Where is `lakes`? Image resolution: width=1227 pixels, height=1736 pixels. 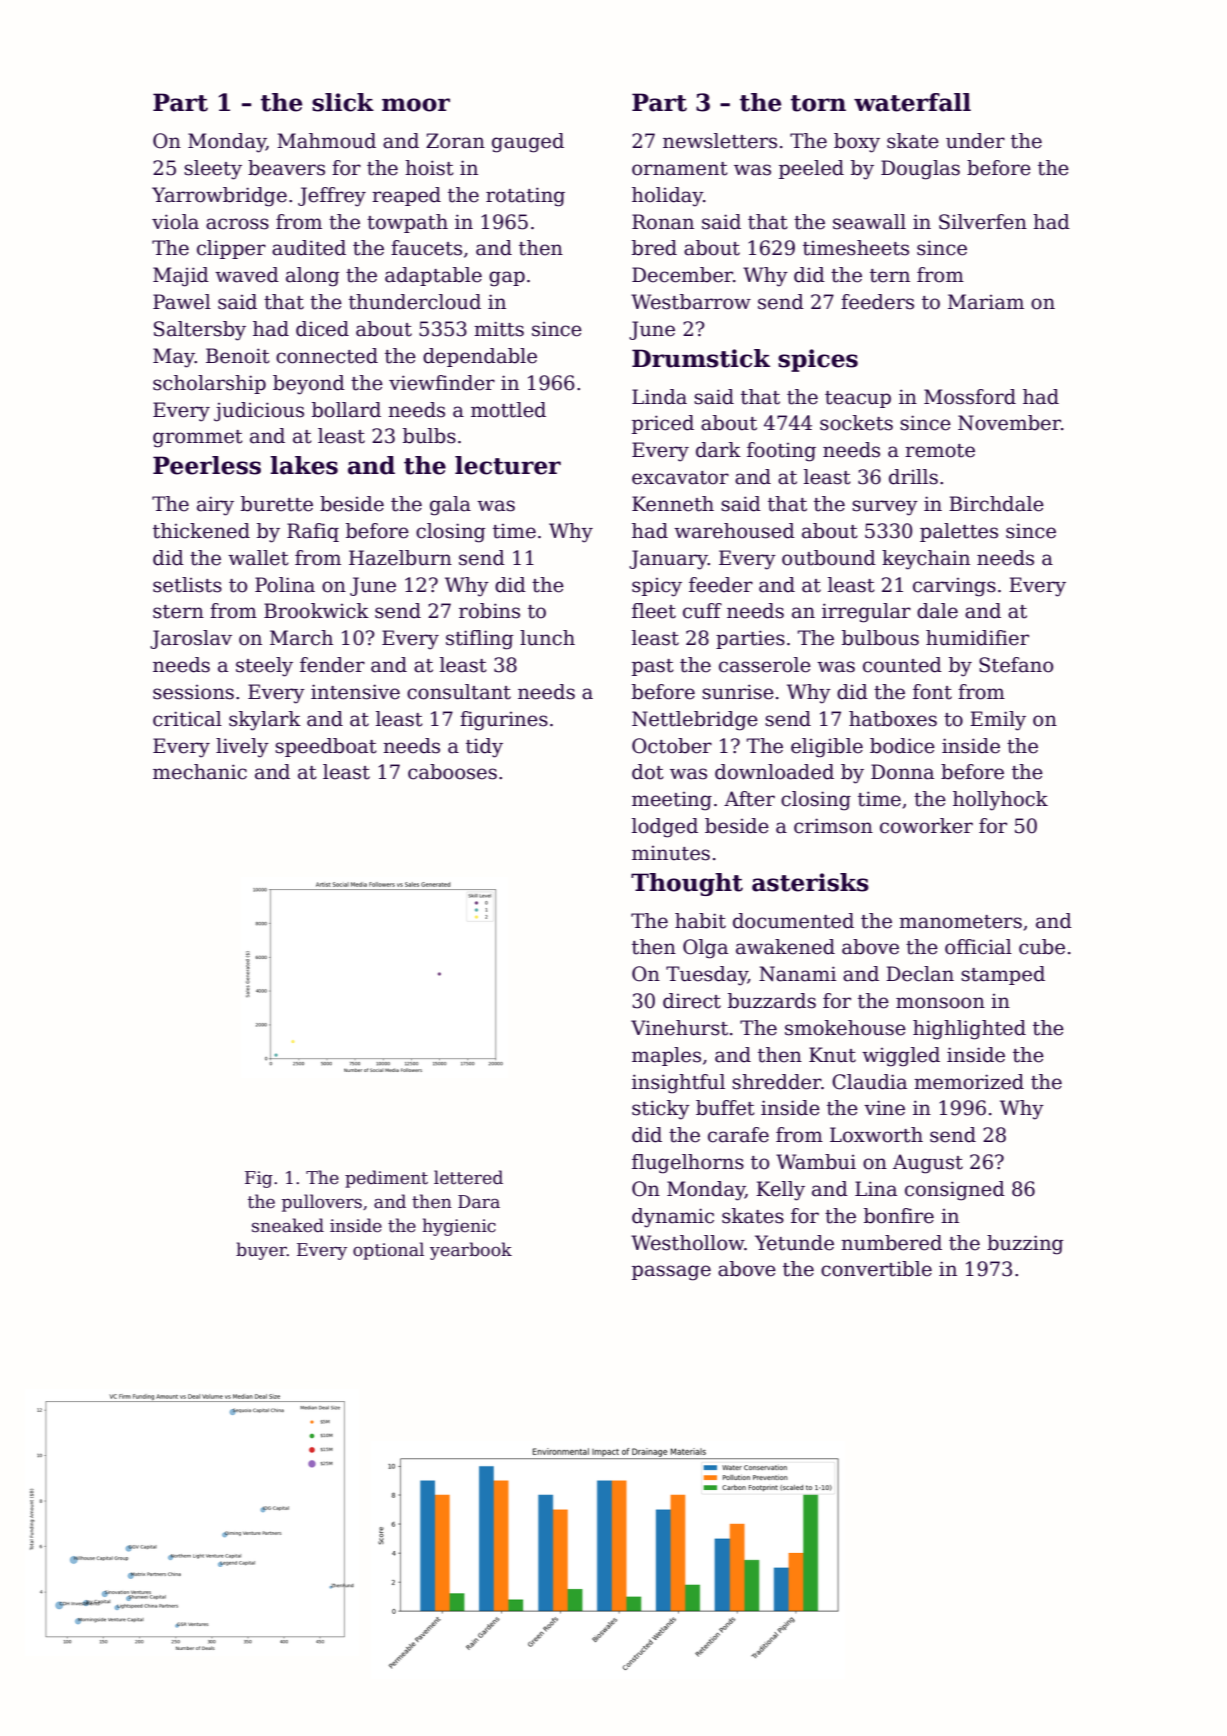
lakes is located at coordinates (304, 465).
